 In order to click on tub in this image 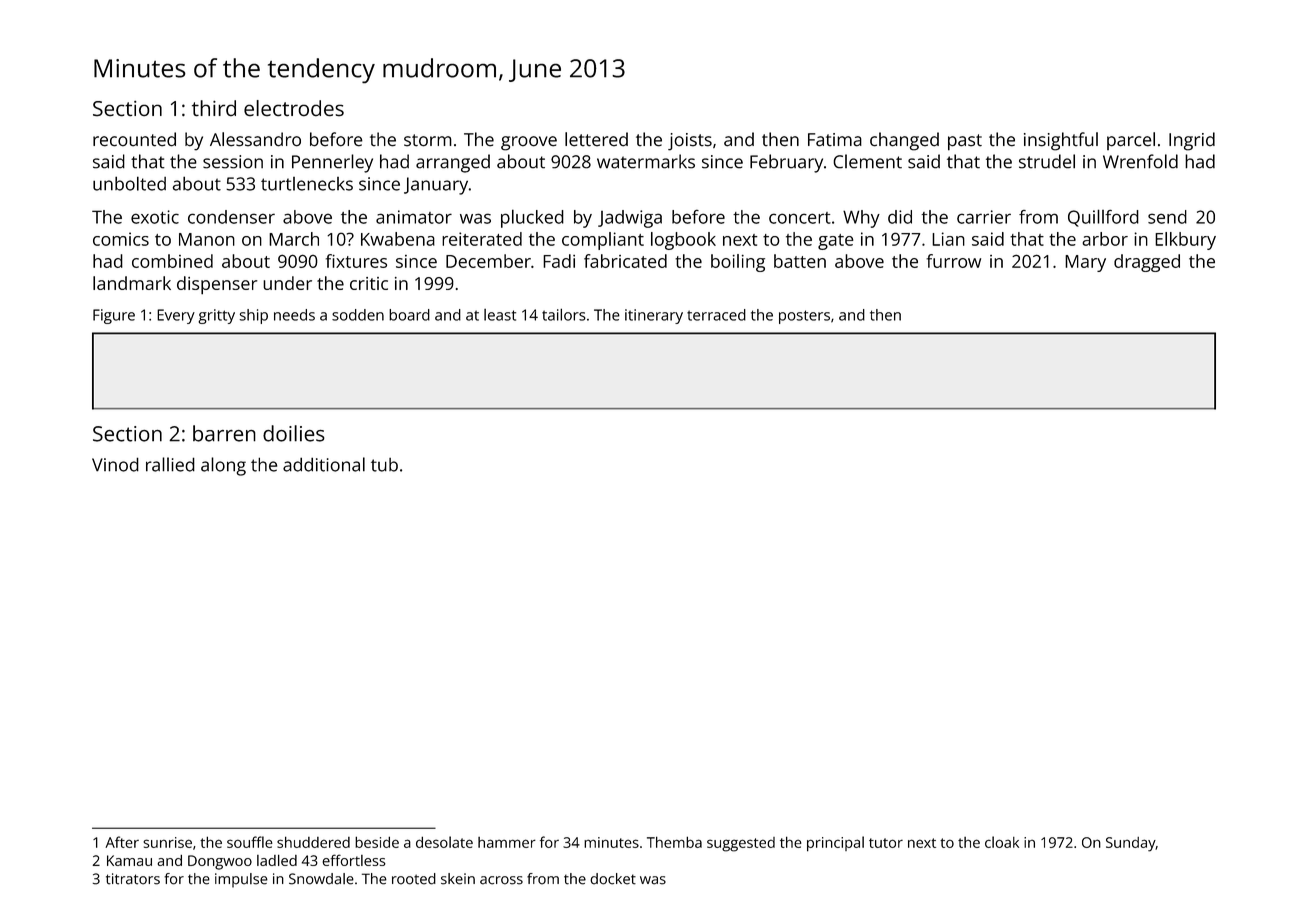, I will do `click(384, 465)`.
